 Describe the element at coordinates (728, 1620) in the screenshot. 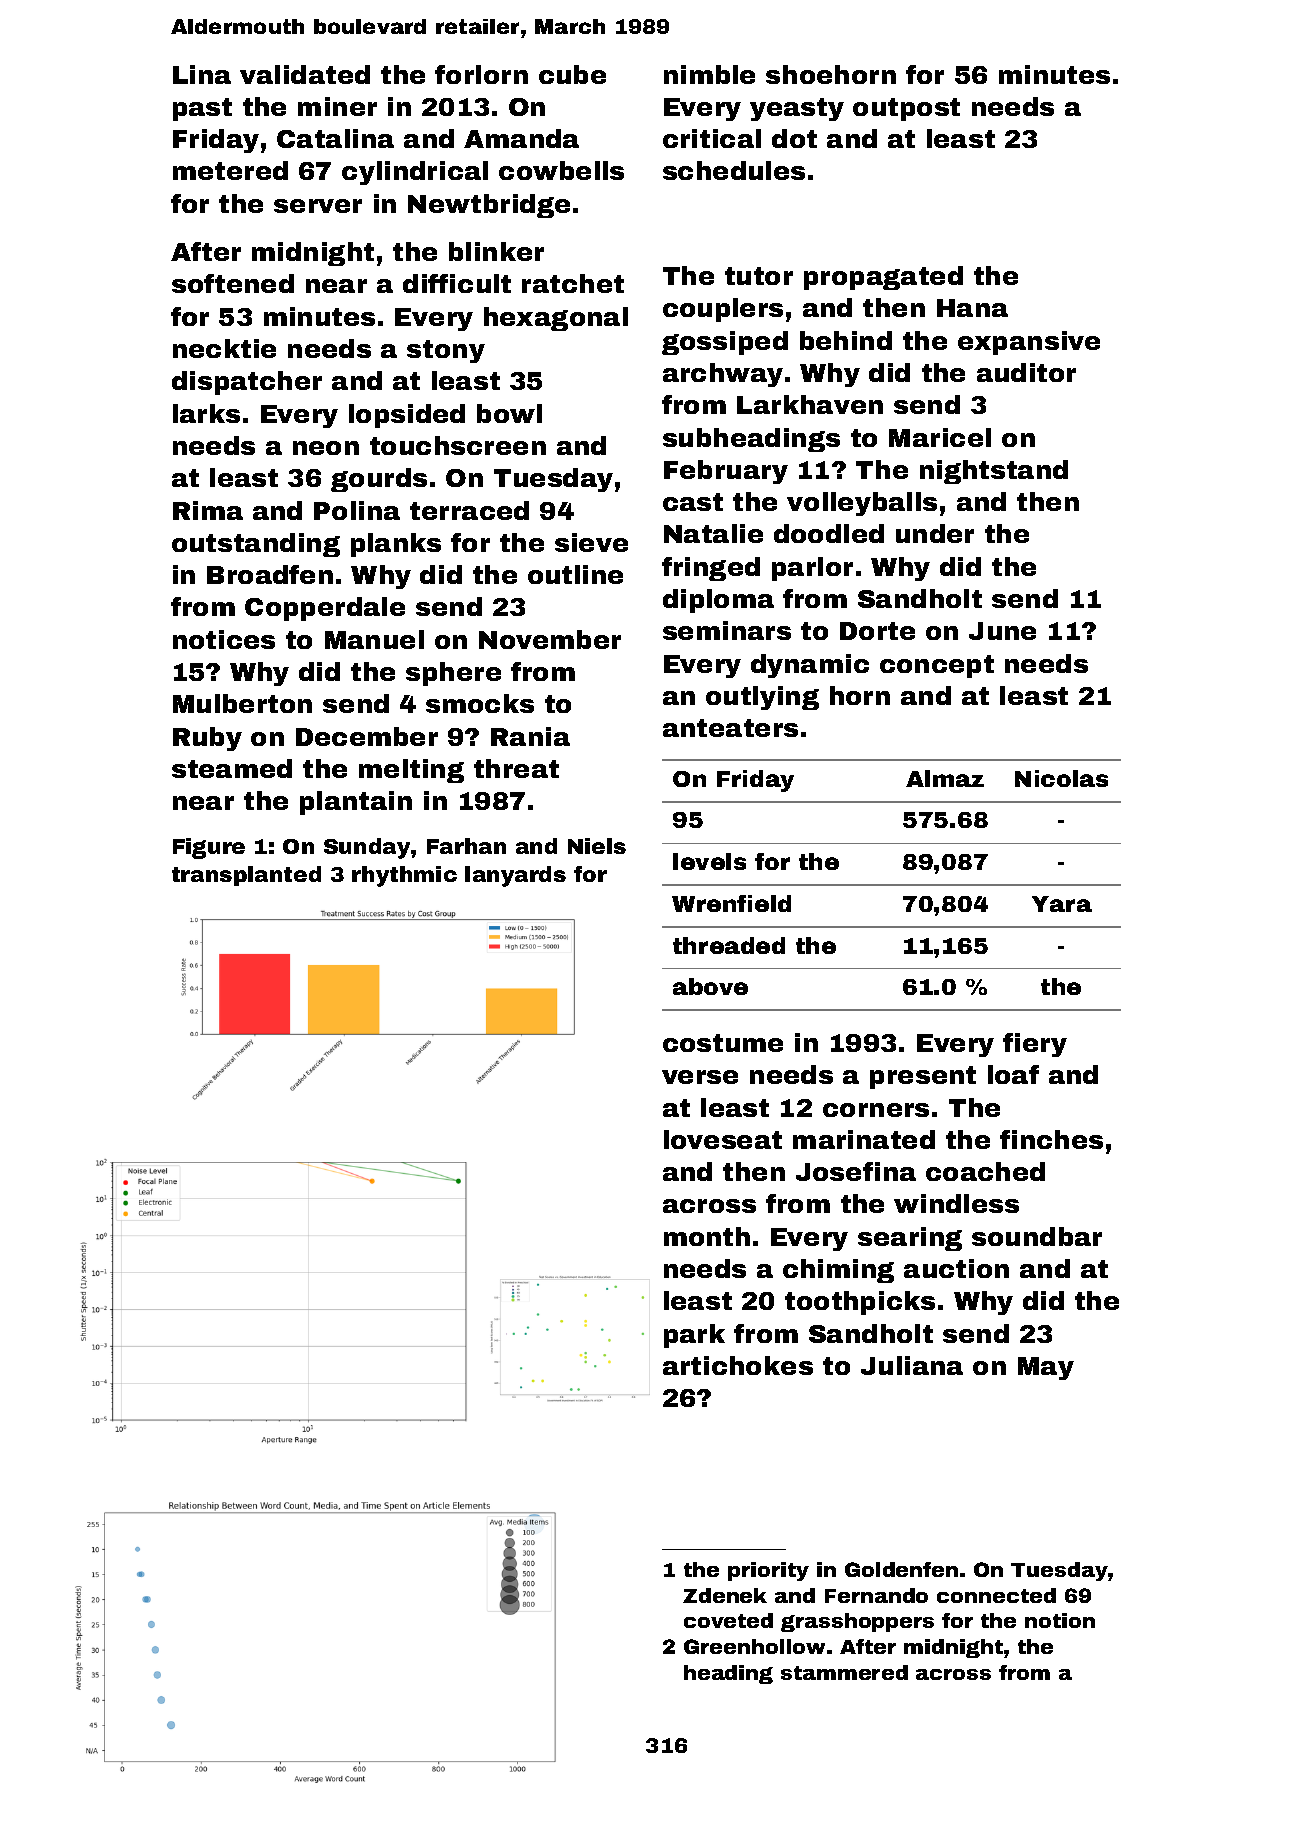

I see `coveted` at that location.
